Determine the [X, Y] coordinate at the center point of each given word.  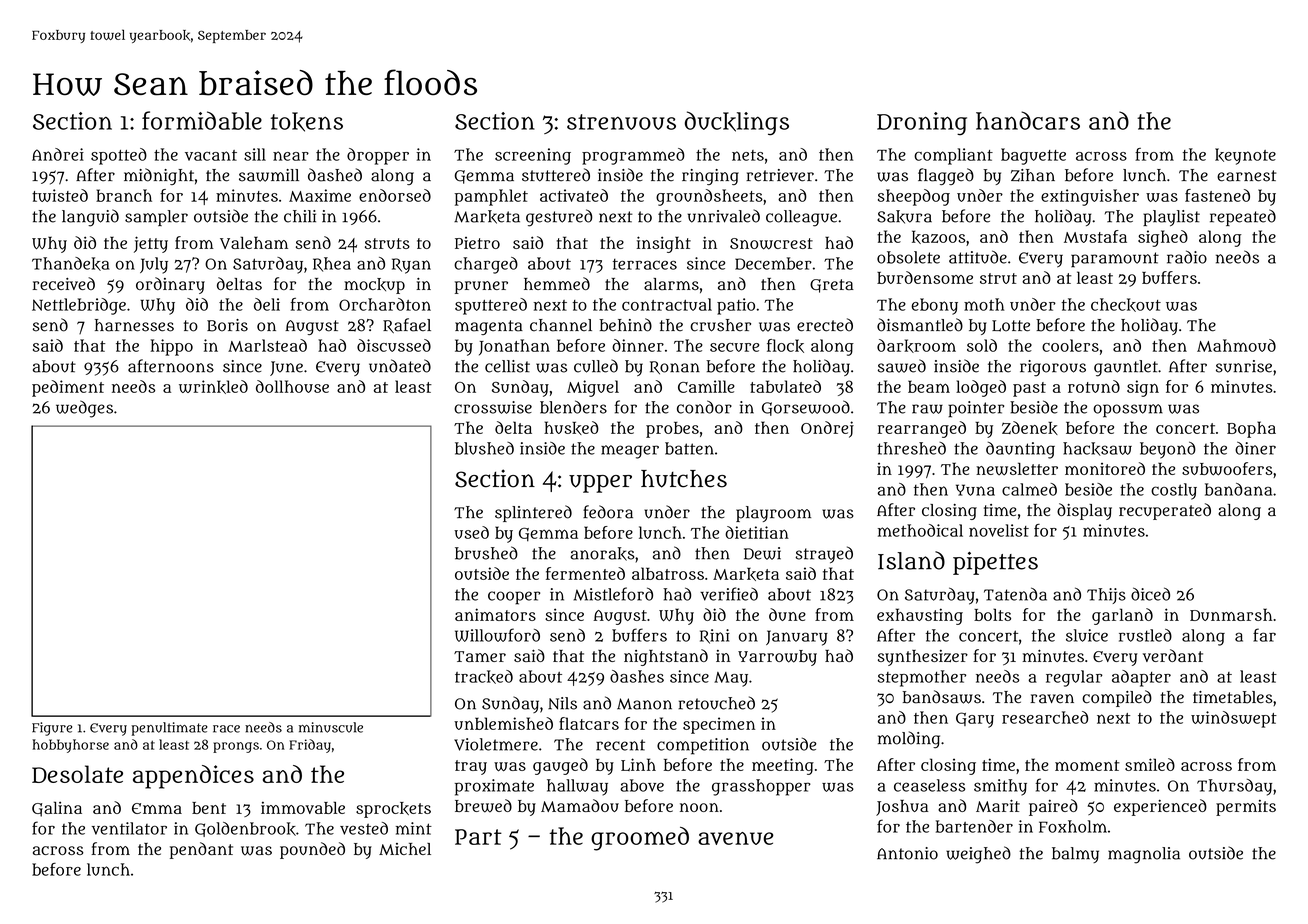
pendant [201, 850]
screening [533, 156]
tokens [307, 122]
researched [1045, 717]
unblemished [503, 723]
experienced [1160, 807]
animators [495, 614]
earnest [1246, 176]
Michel [405, 849]
